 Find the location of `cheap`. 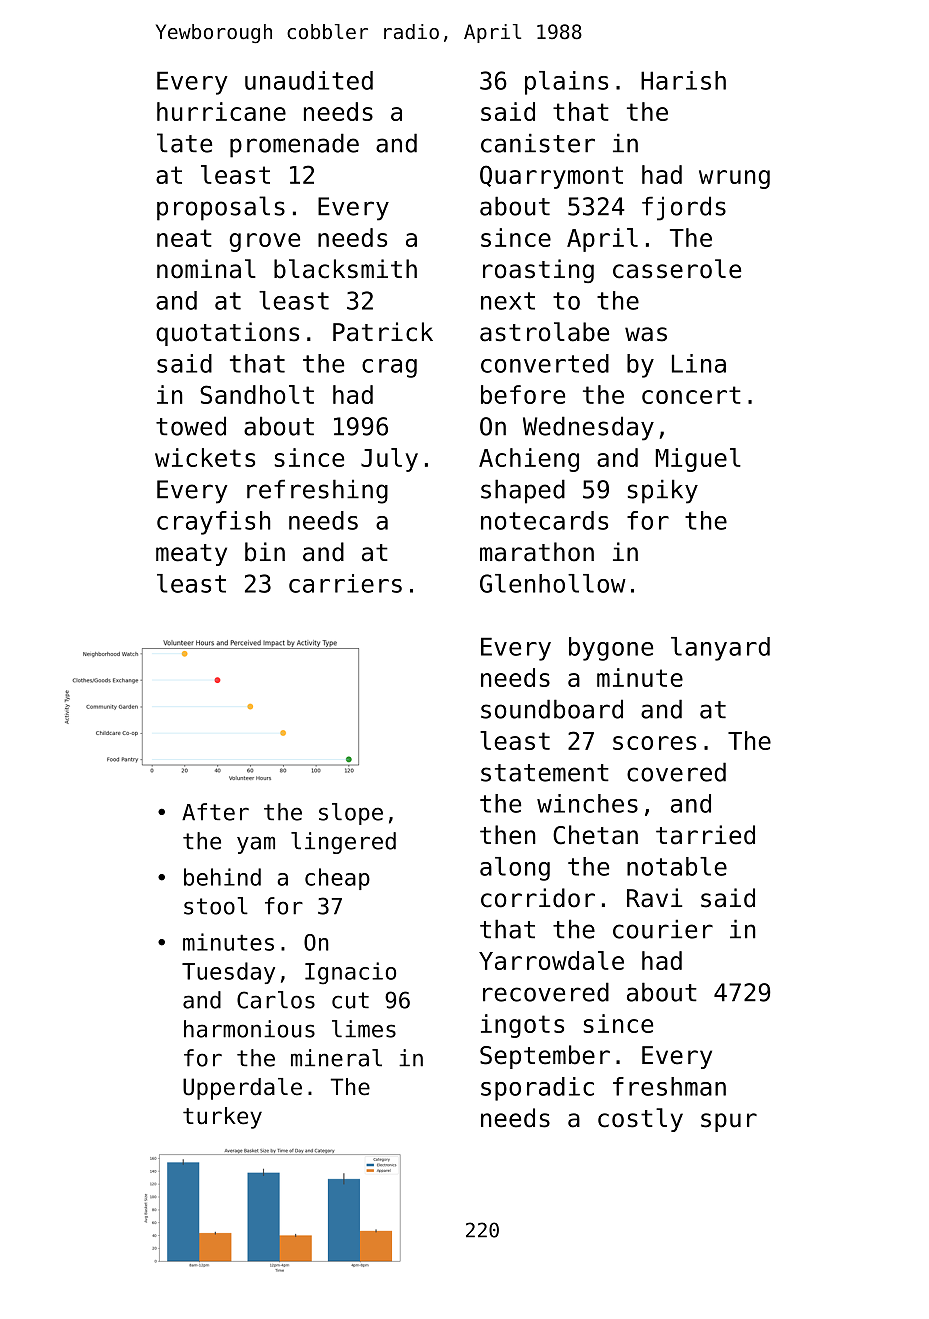

cheap is located at coordinates (337, 879).
